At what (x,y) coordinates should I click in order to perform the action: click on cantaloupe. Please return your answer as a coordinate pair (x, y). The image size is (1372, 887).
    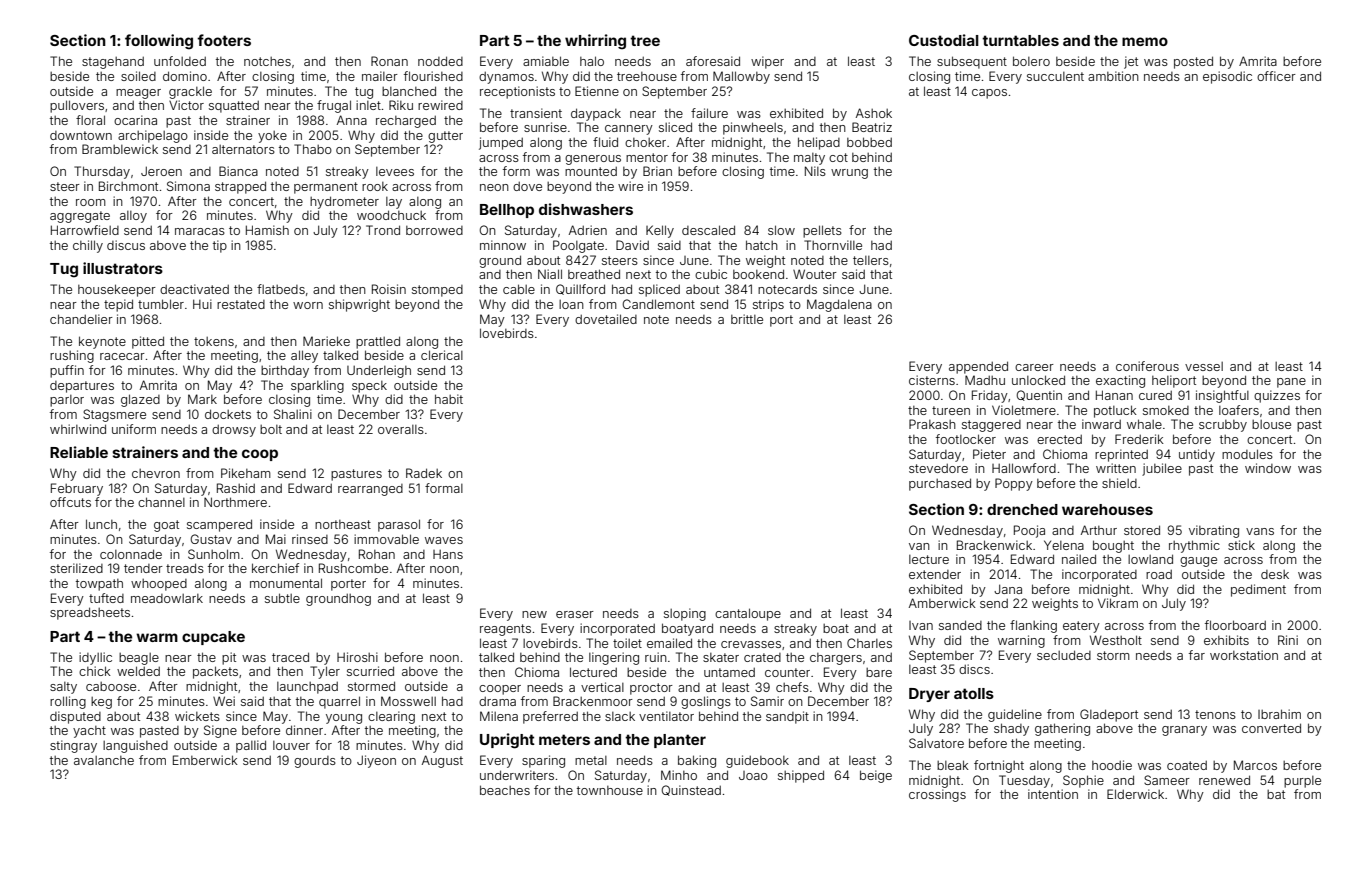
    Looking at the image, I should click on (748, 614).
